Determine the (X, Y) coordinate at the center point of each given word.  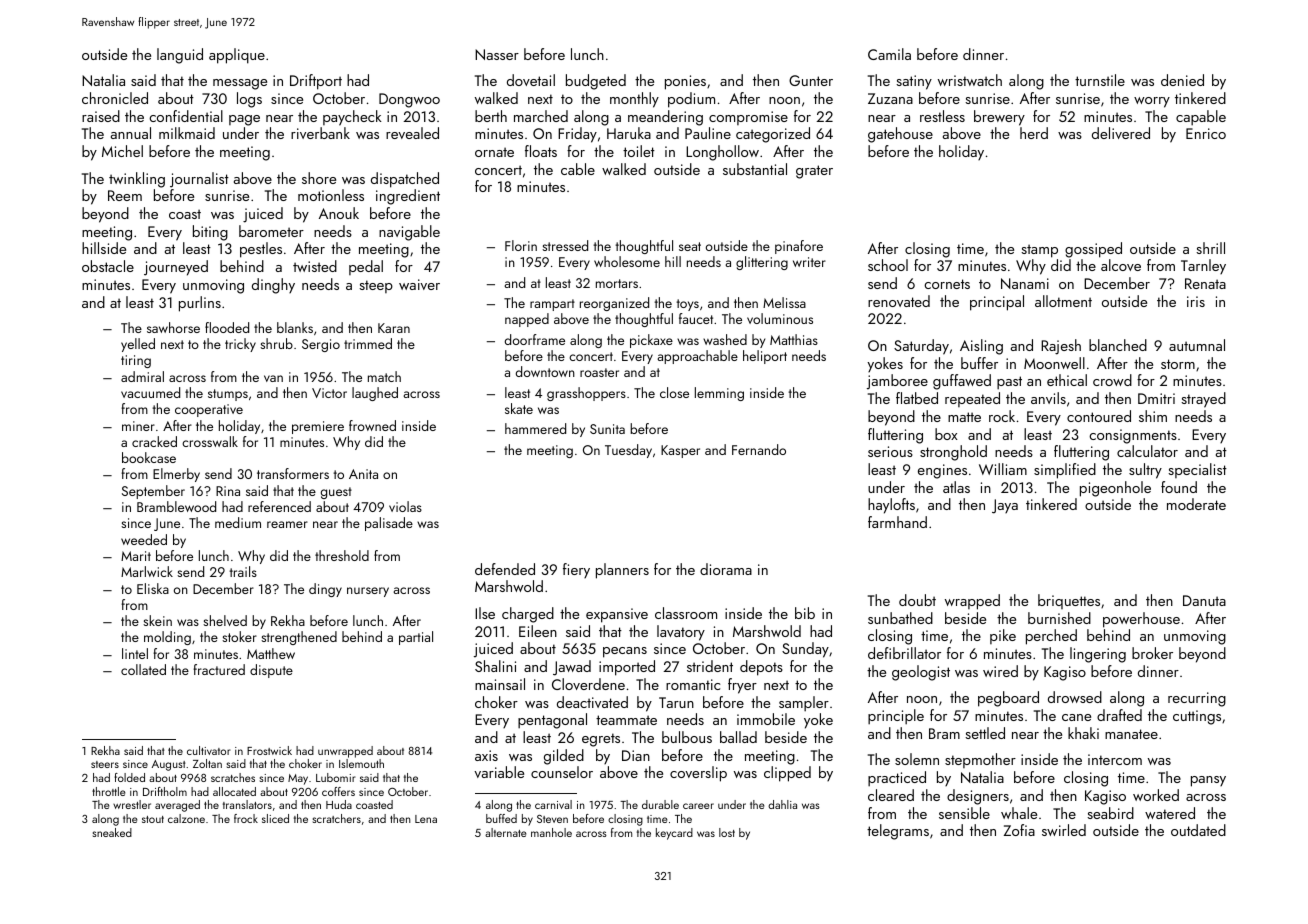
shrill (1210, 248)
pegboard (1008, 699)
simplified (1065, 471)
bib (805, 613)
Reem (125, 195)
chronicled (115, 98)
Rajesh (1061, 347)
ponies (685, 82)
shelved (225, 620)
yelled (138, 345)
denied (1182, 80)
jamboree (897, 382)
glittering (762, 263)
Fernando (759, 449)
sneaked (112, 832)
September (153, 492)
